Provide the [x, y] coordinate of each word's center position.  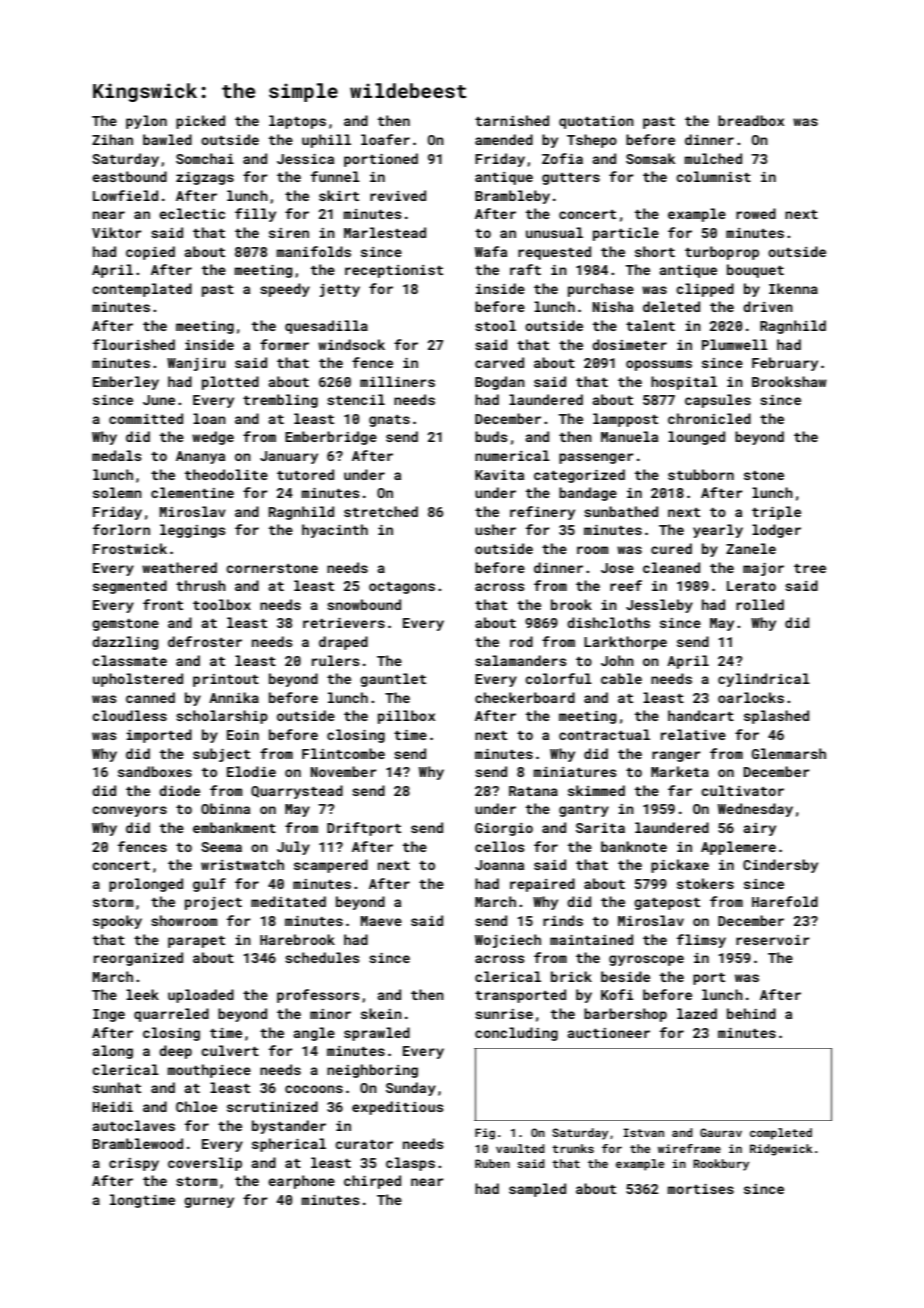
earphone [301, 1182]
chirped [372, 1182]
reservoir [773, 940]
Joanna [499, 865]
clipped [705, 290]
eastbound [129, 176]
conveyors [129, 811]
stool [495, 325]
